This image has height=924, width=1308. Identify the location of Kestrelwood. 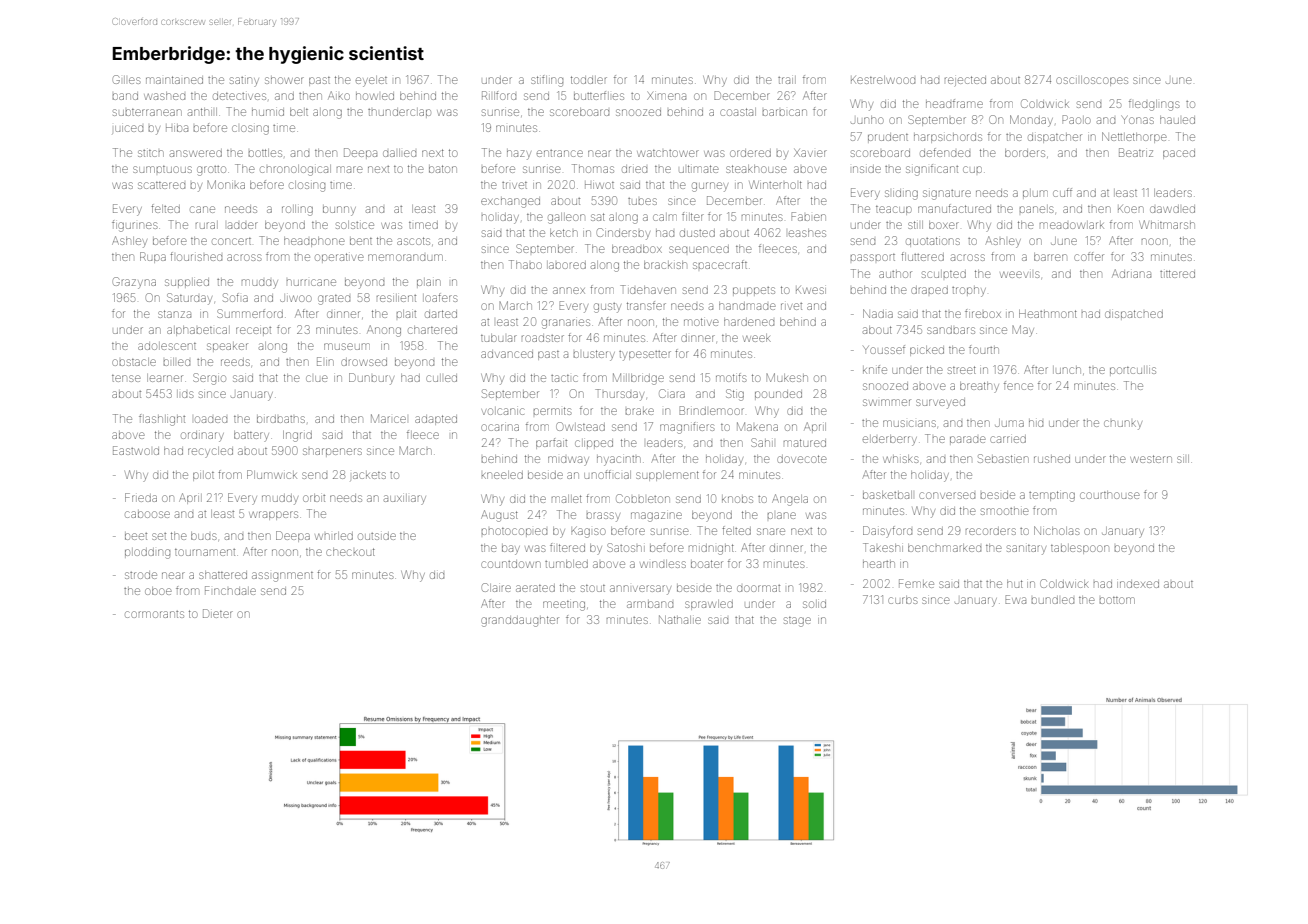
(883, 80).
